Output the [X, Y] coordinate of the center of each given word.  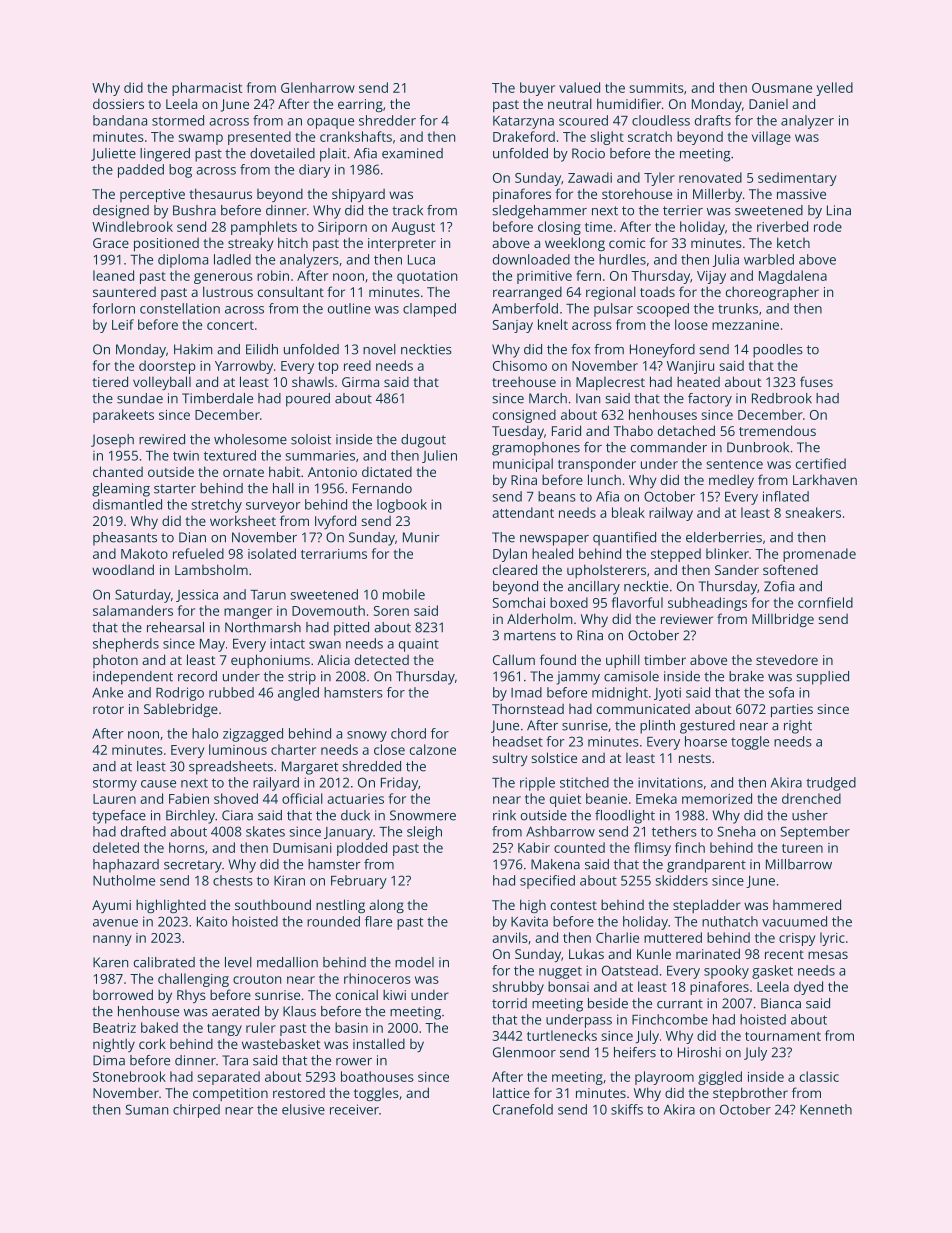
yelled [834, 89]
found [558, 659]
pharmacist [207, 89]
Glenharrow [318, 87]
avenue [115, 923]
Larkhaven [825, 479]
